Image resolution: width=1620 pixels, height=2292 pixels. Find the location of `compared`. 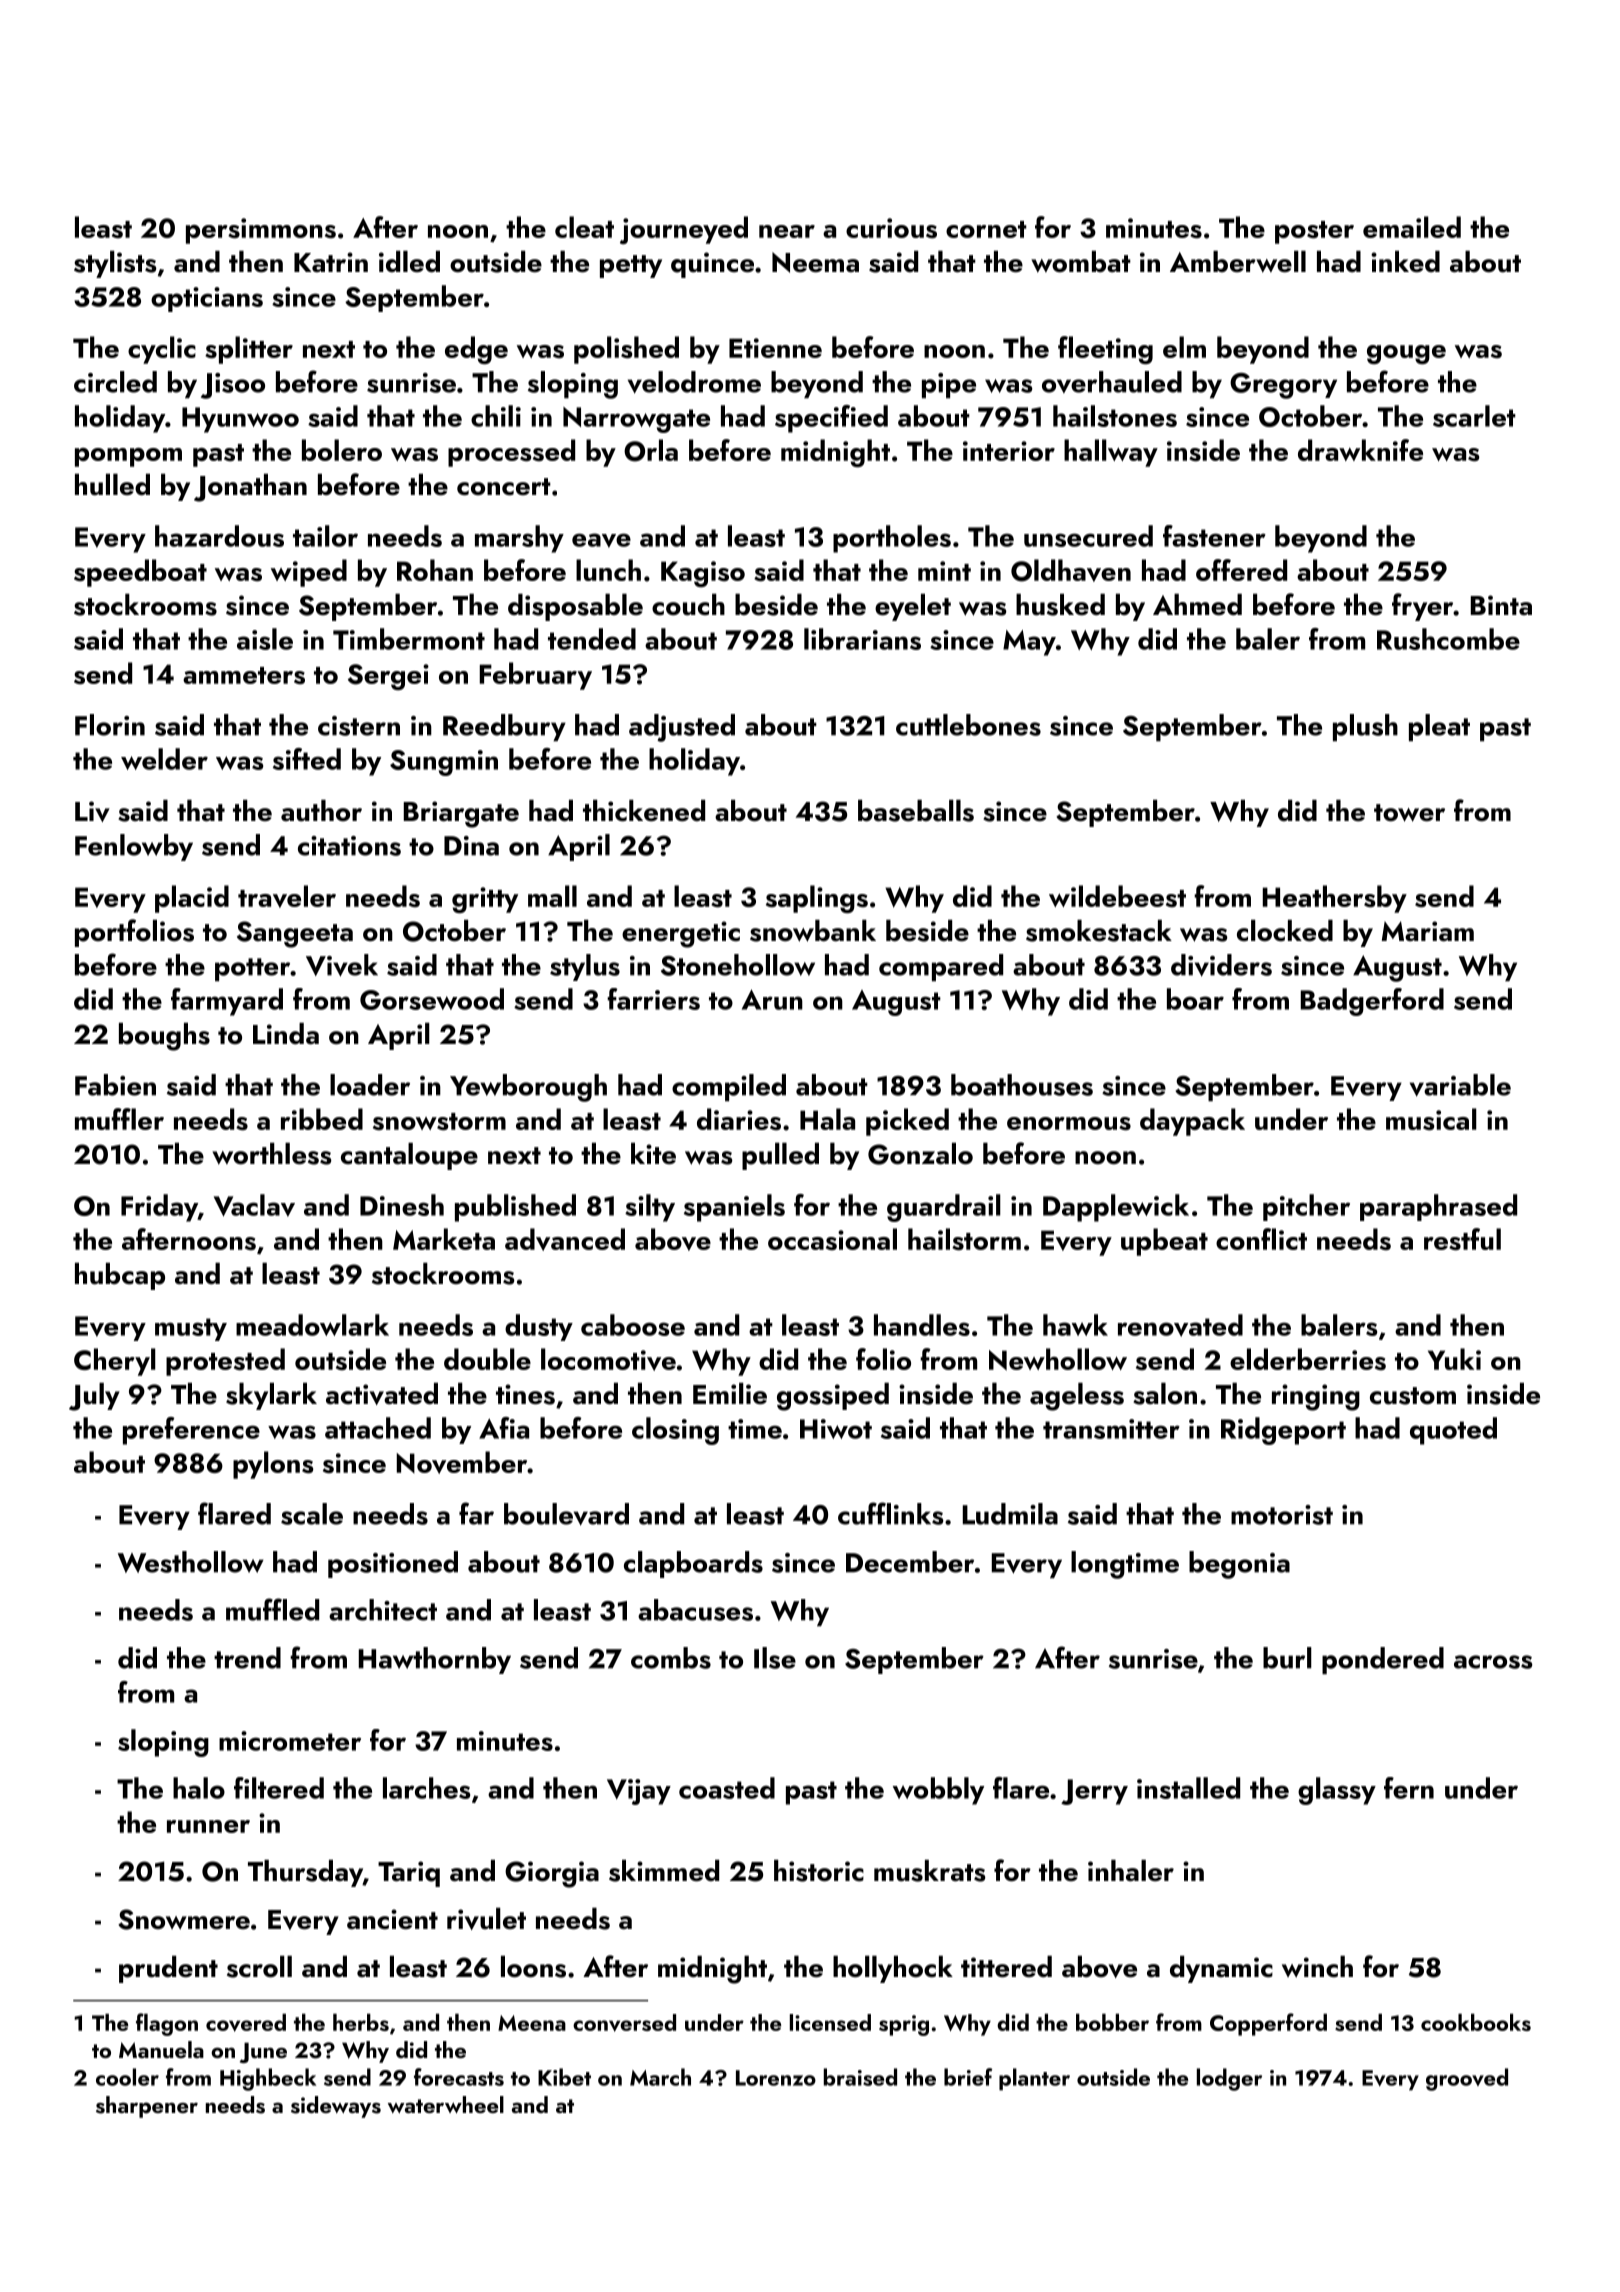

compared is located at coordinates (941, 967).
